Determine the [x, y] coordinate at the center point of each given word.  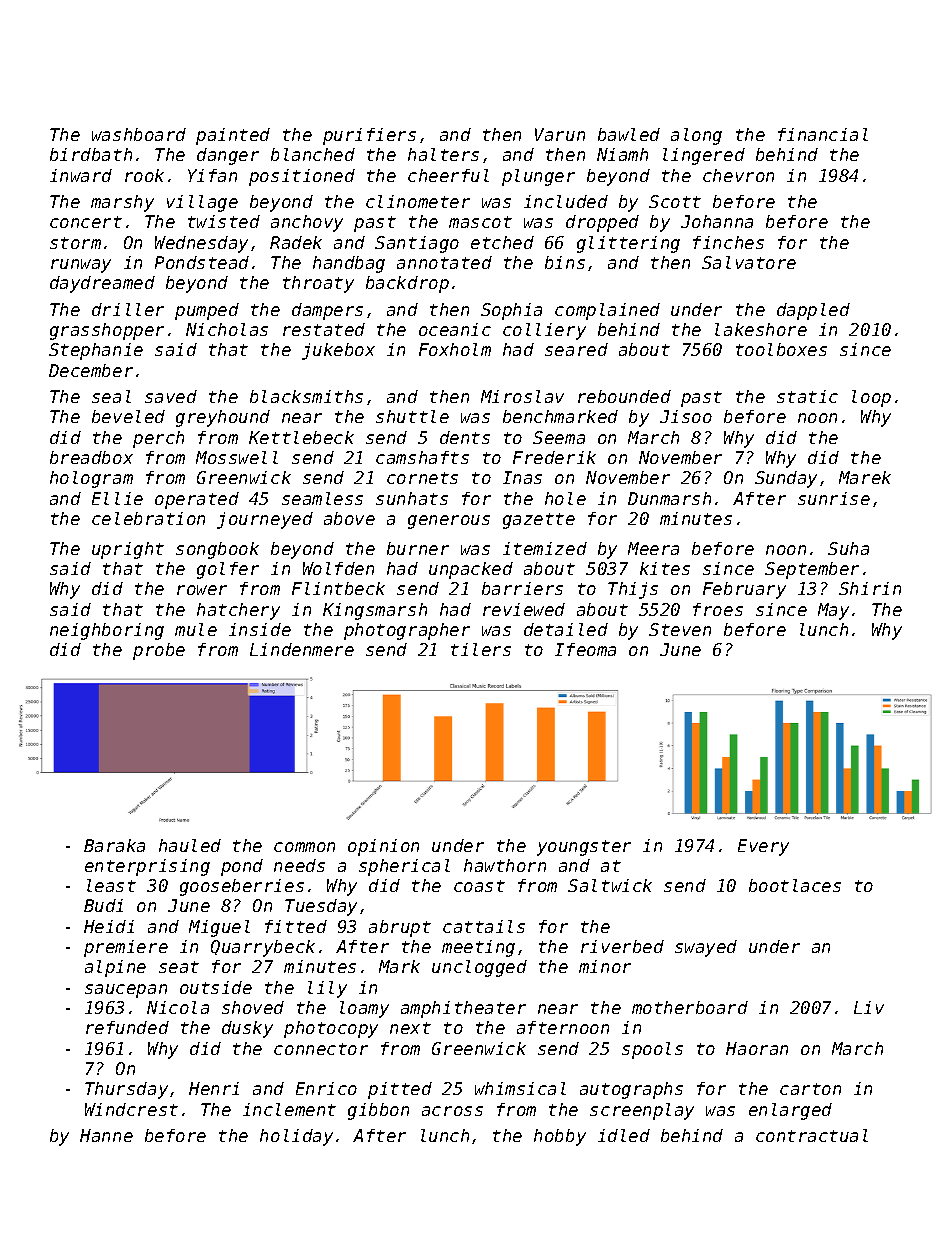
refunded [127, 1027]
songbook [217, 550]
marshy [122, 203]
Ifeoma [585, 649]
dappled [813, 311]
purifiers [369, 136]
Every [763, 847]
